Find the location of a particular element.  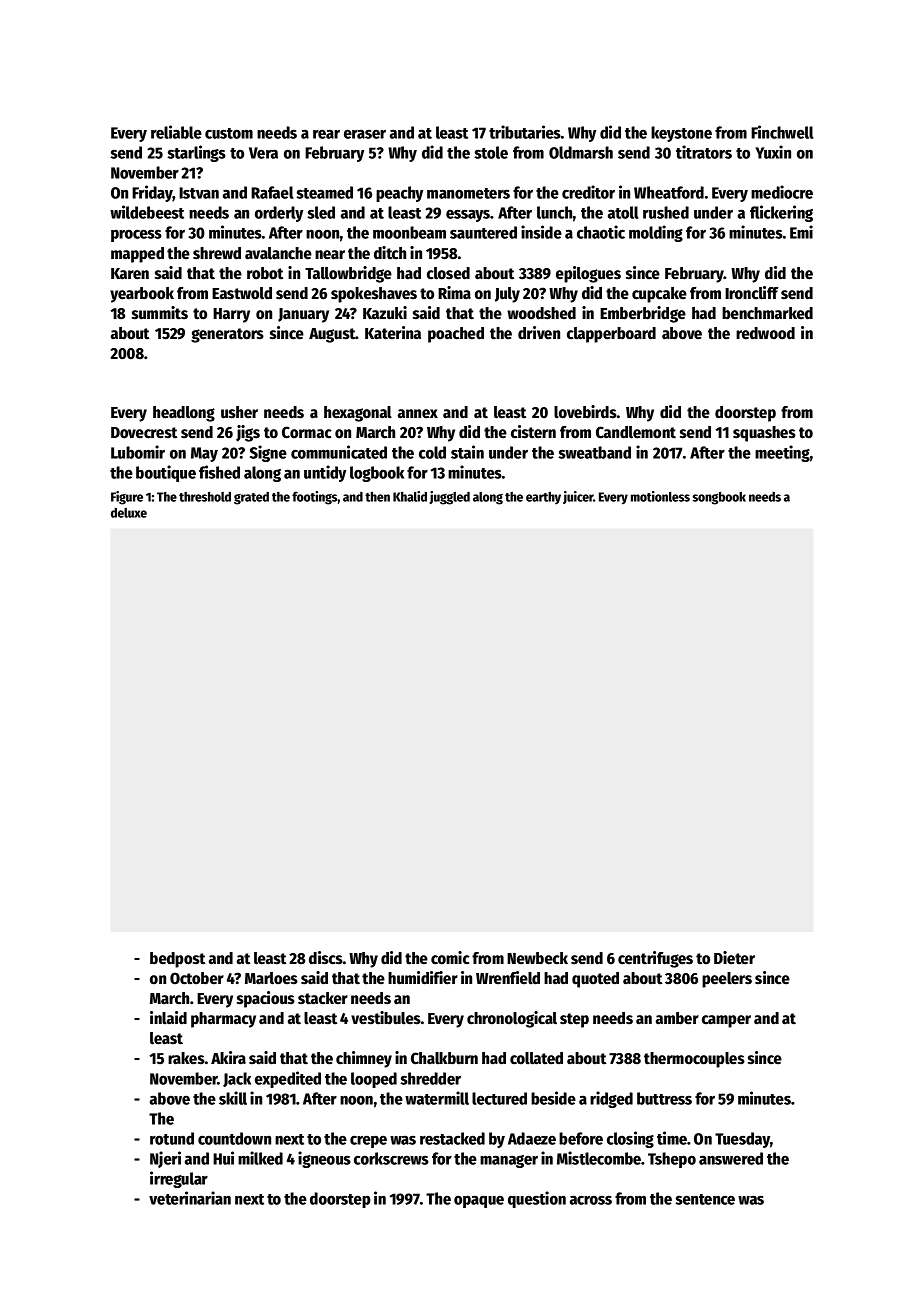

footings is located at coordinates (314, 498).
